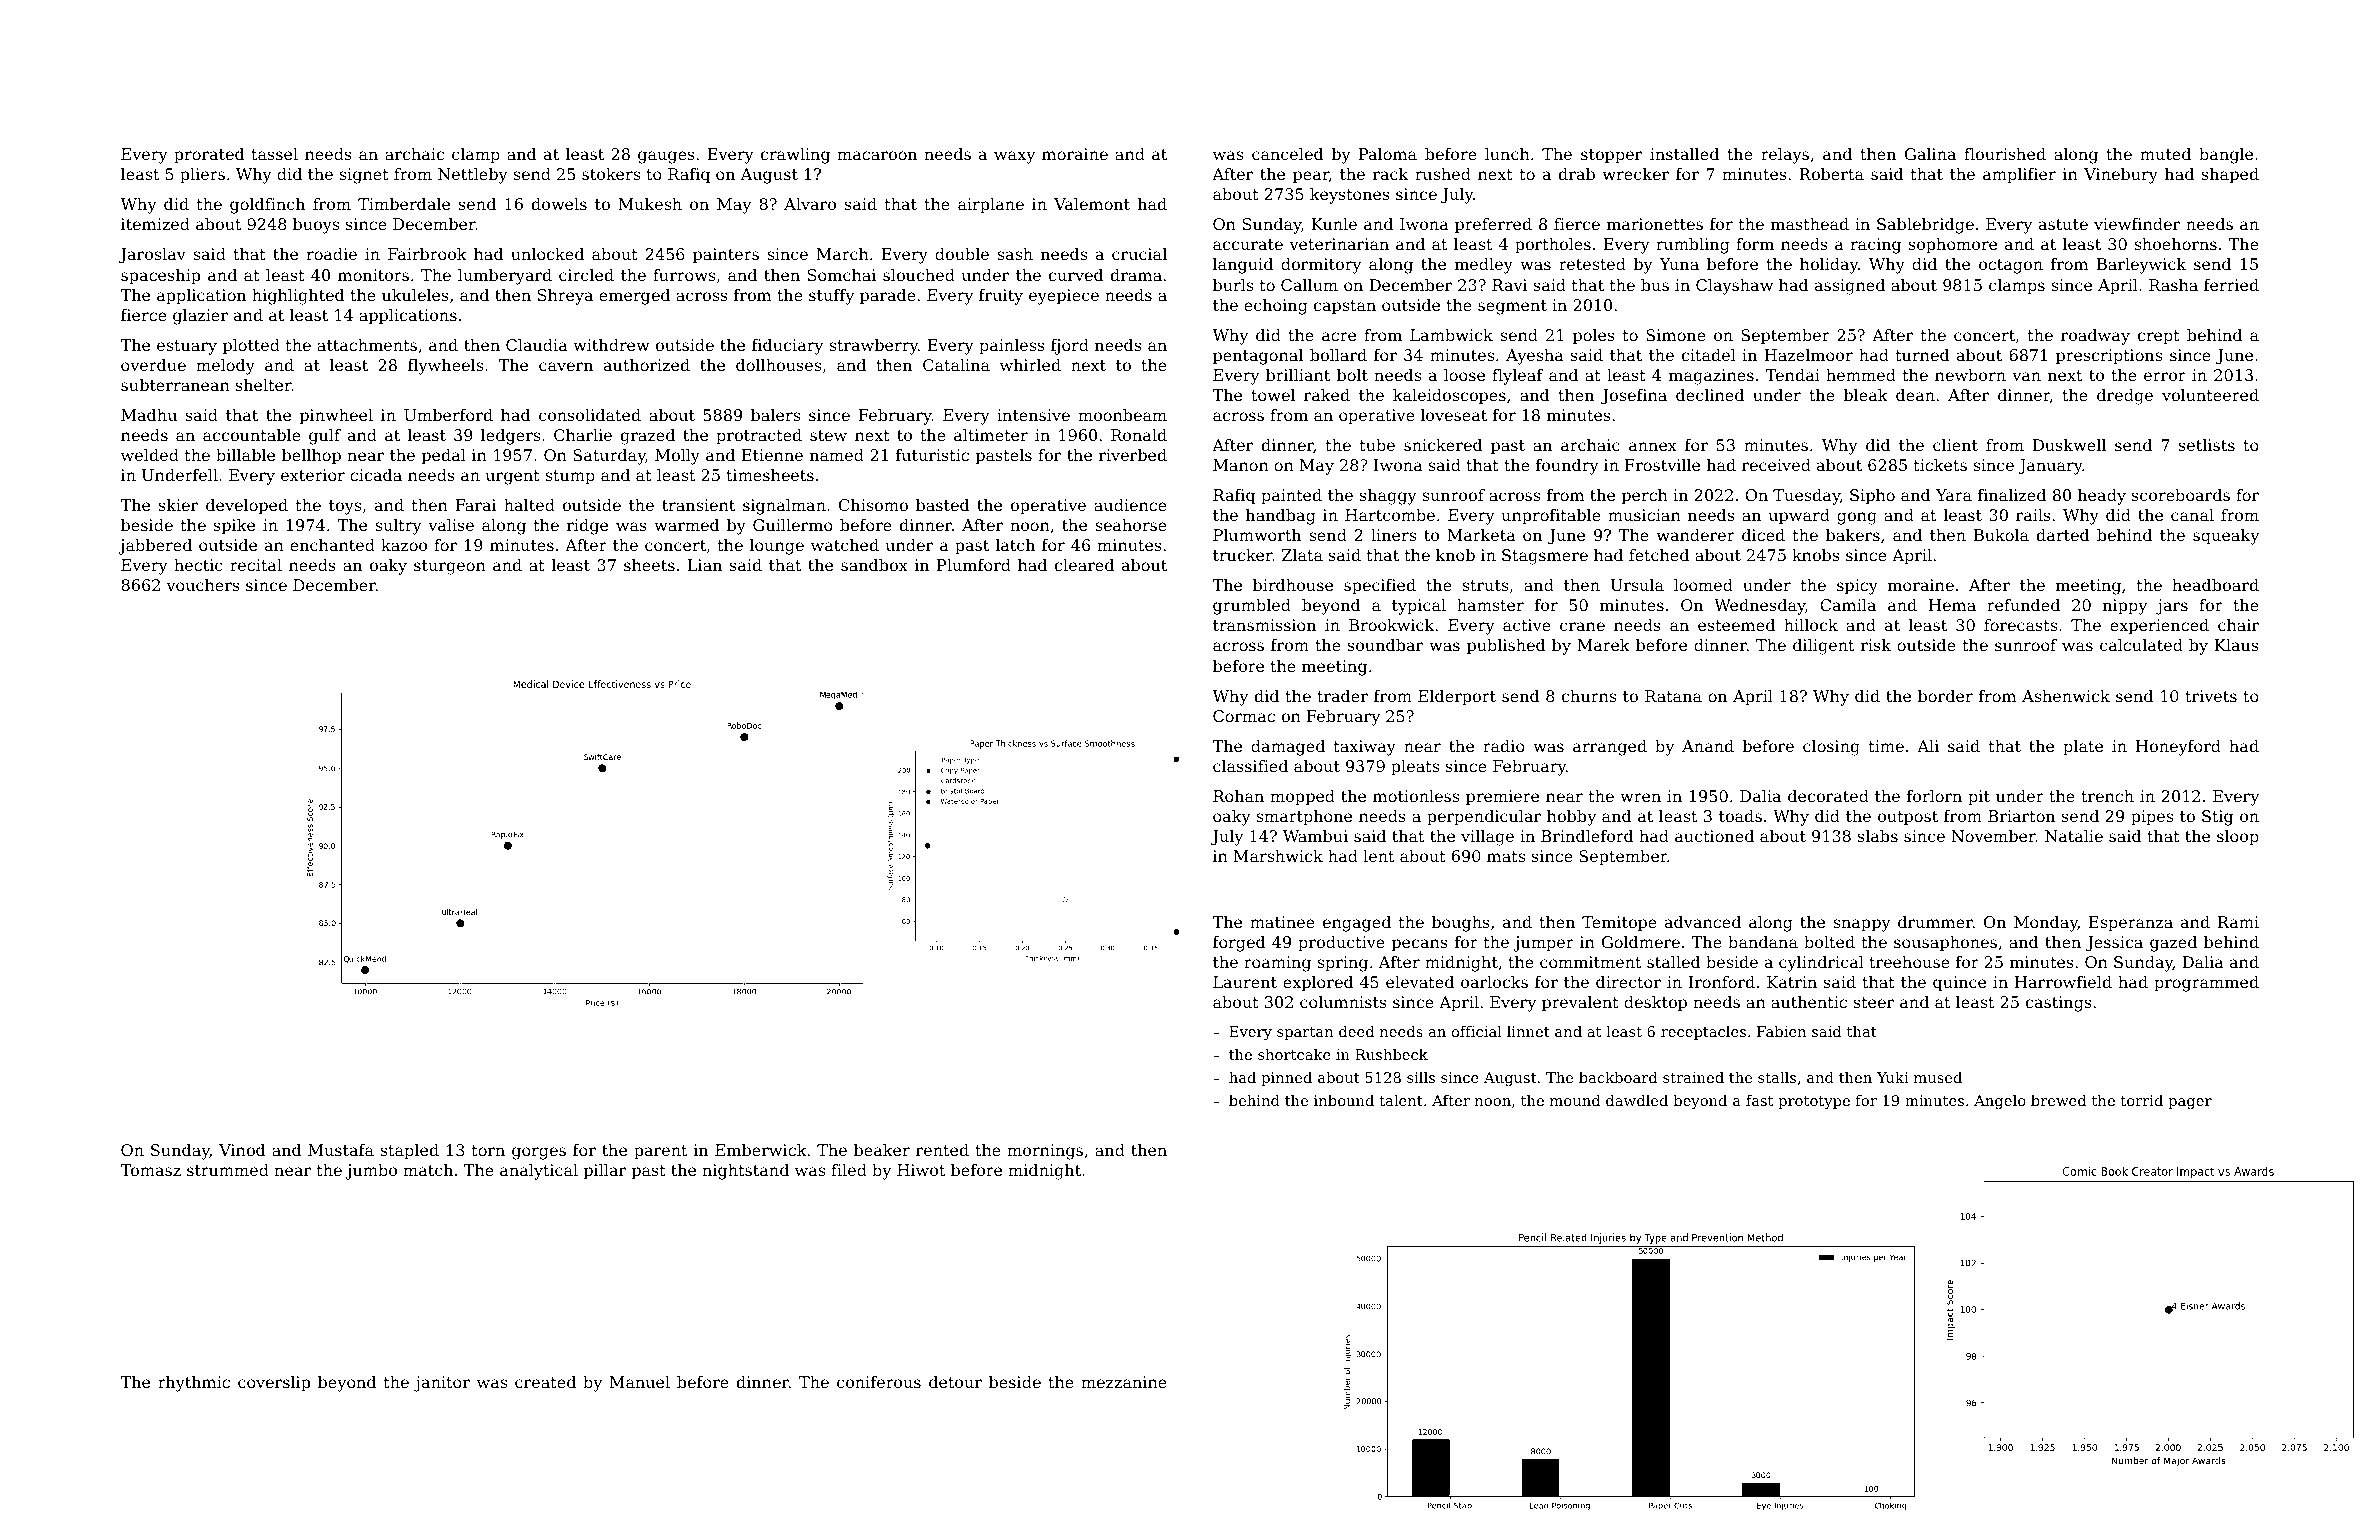 The height and width of the screenshot is (1540, 2380). I want to click on rented, so click(942, 1150).
